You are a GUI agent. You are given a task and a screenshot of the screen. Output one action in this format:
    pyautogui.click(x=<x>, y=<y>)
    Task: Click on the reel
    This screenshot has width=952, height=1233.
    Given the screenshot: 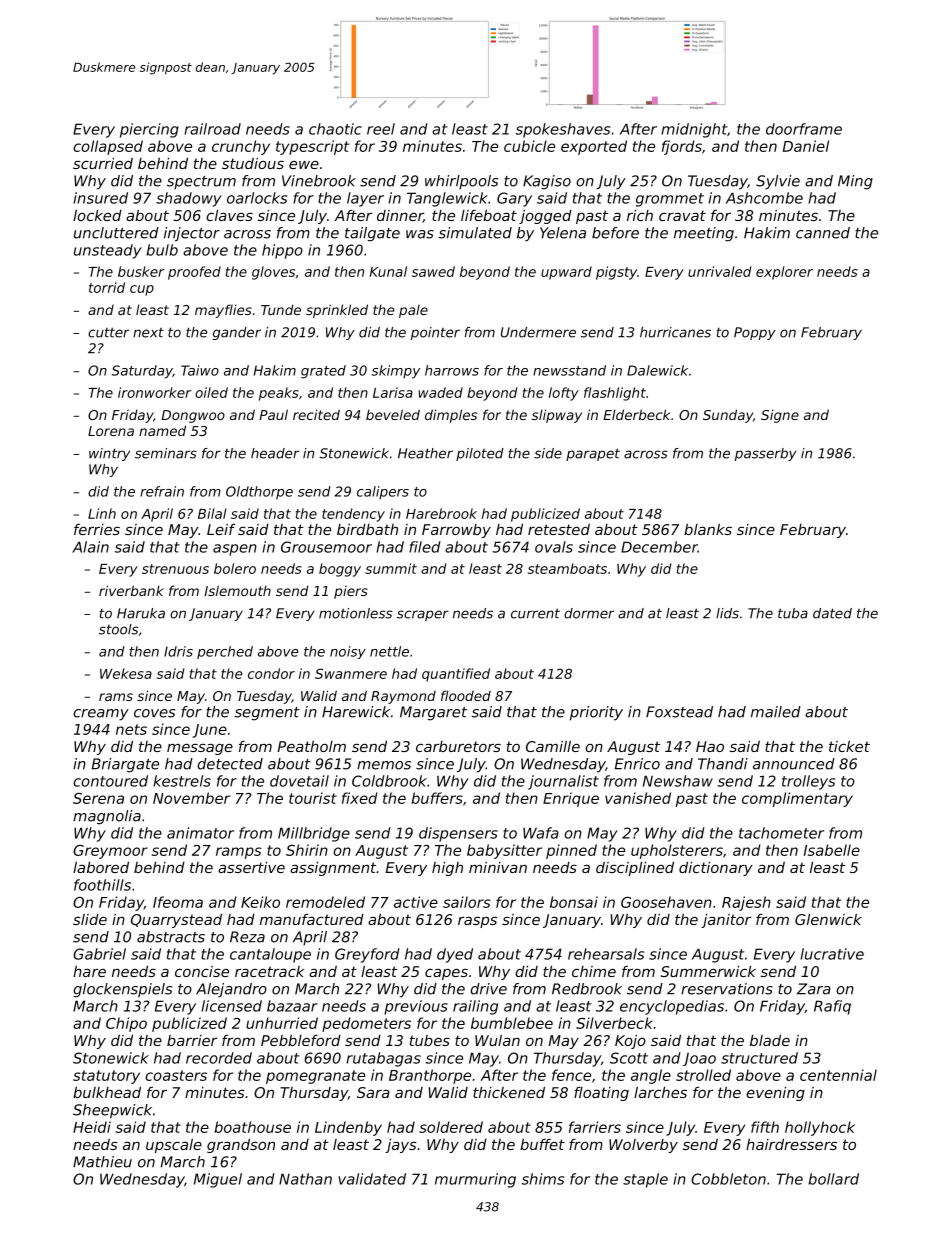 What is the action you would take?
    pyautogui.click(x=381, y=129)
